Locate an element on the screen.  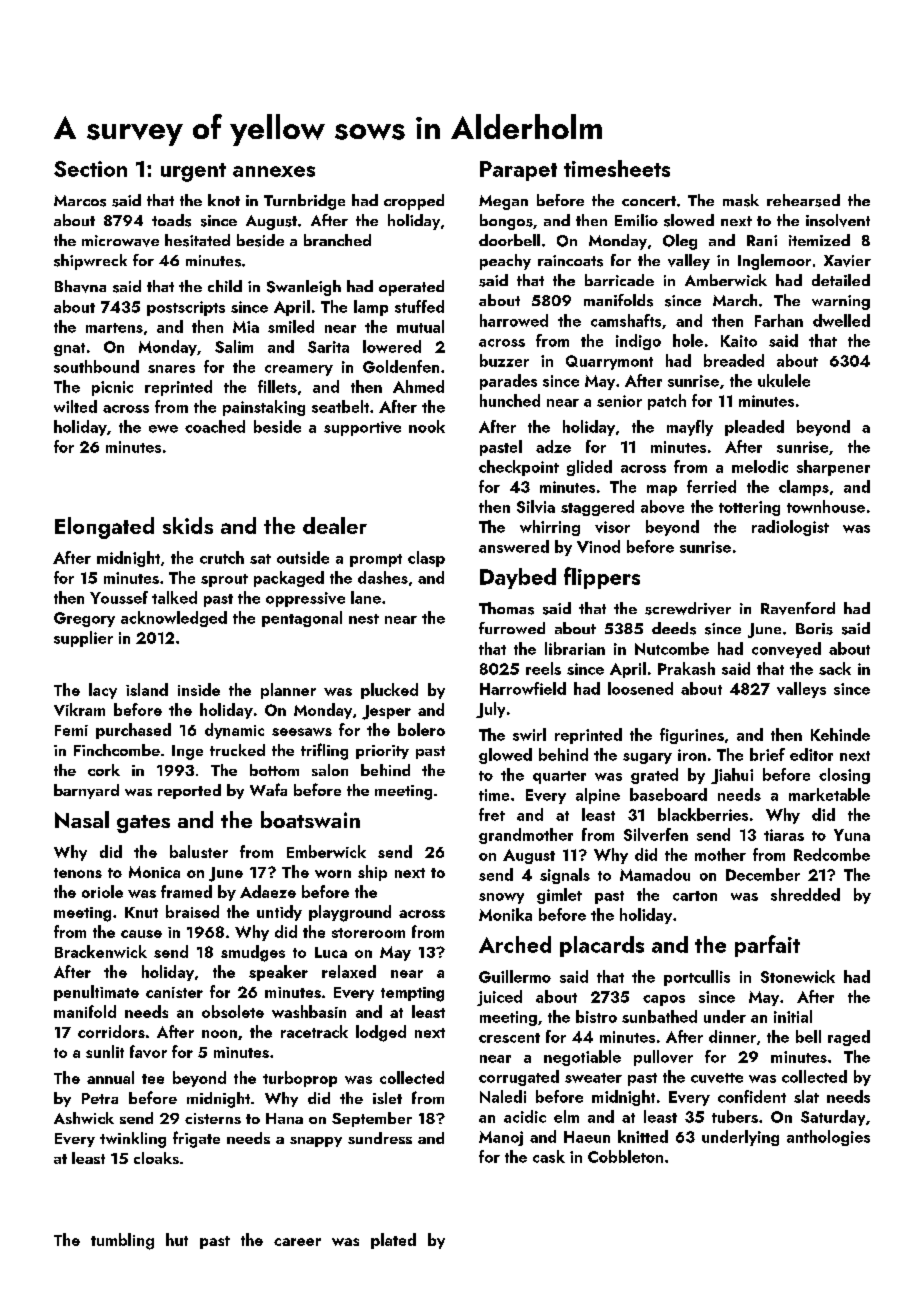
insolvent is located at coordinates (838, 220).
